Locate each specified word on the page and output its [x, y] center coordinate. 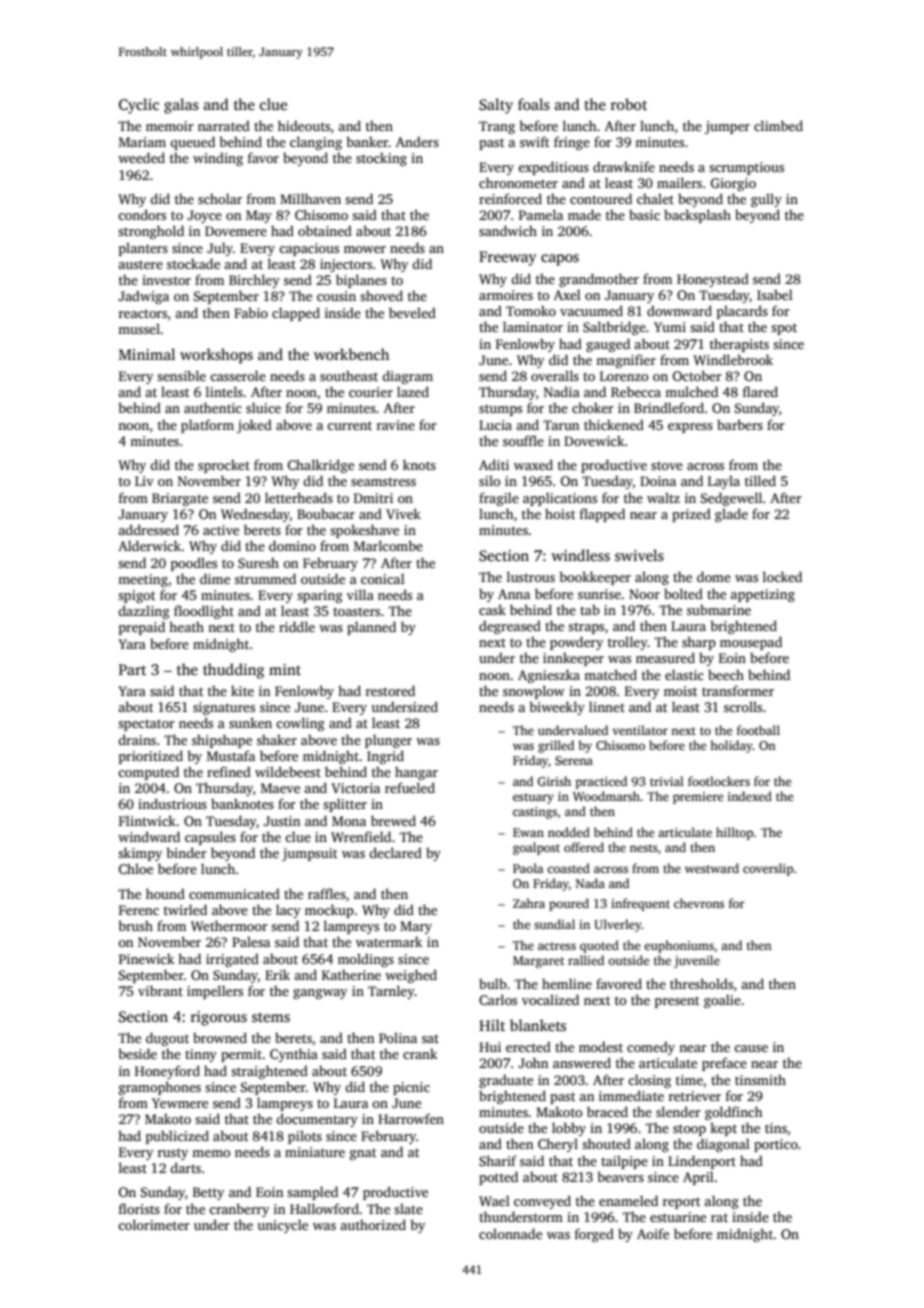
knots [419, 464]
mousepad [751, 643]
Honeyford [167, 1072]
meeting [143, 580]
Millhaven [310, 198]
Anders [417, 141]
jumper [727, 127]
